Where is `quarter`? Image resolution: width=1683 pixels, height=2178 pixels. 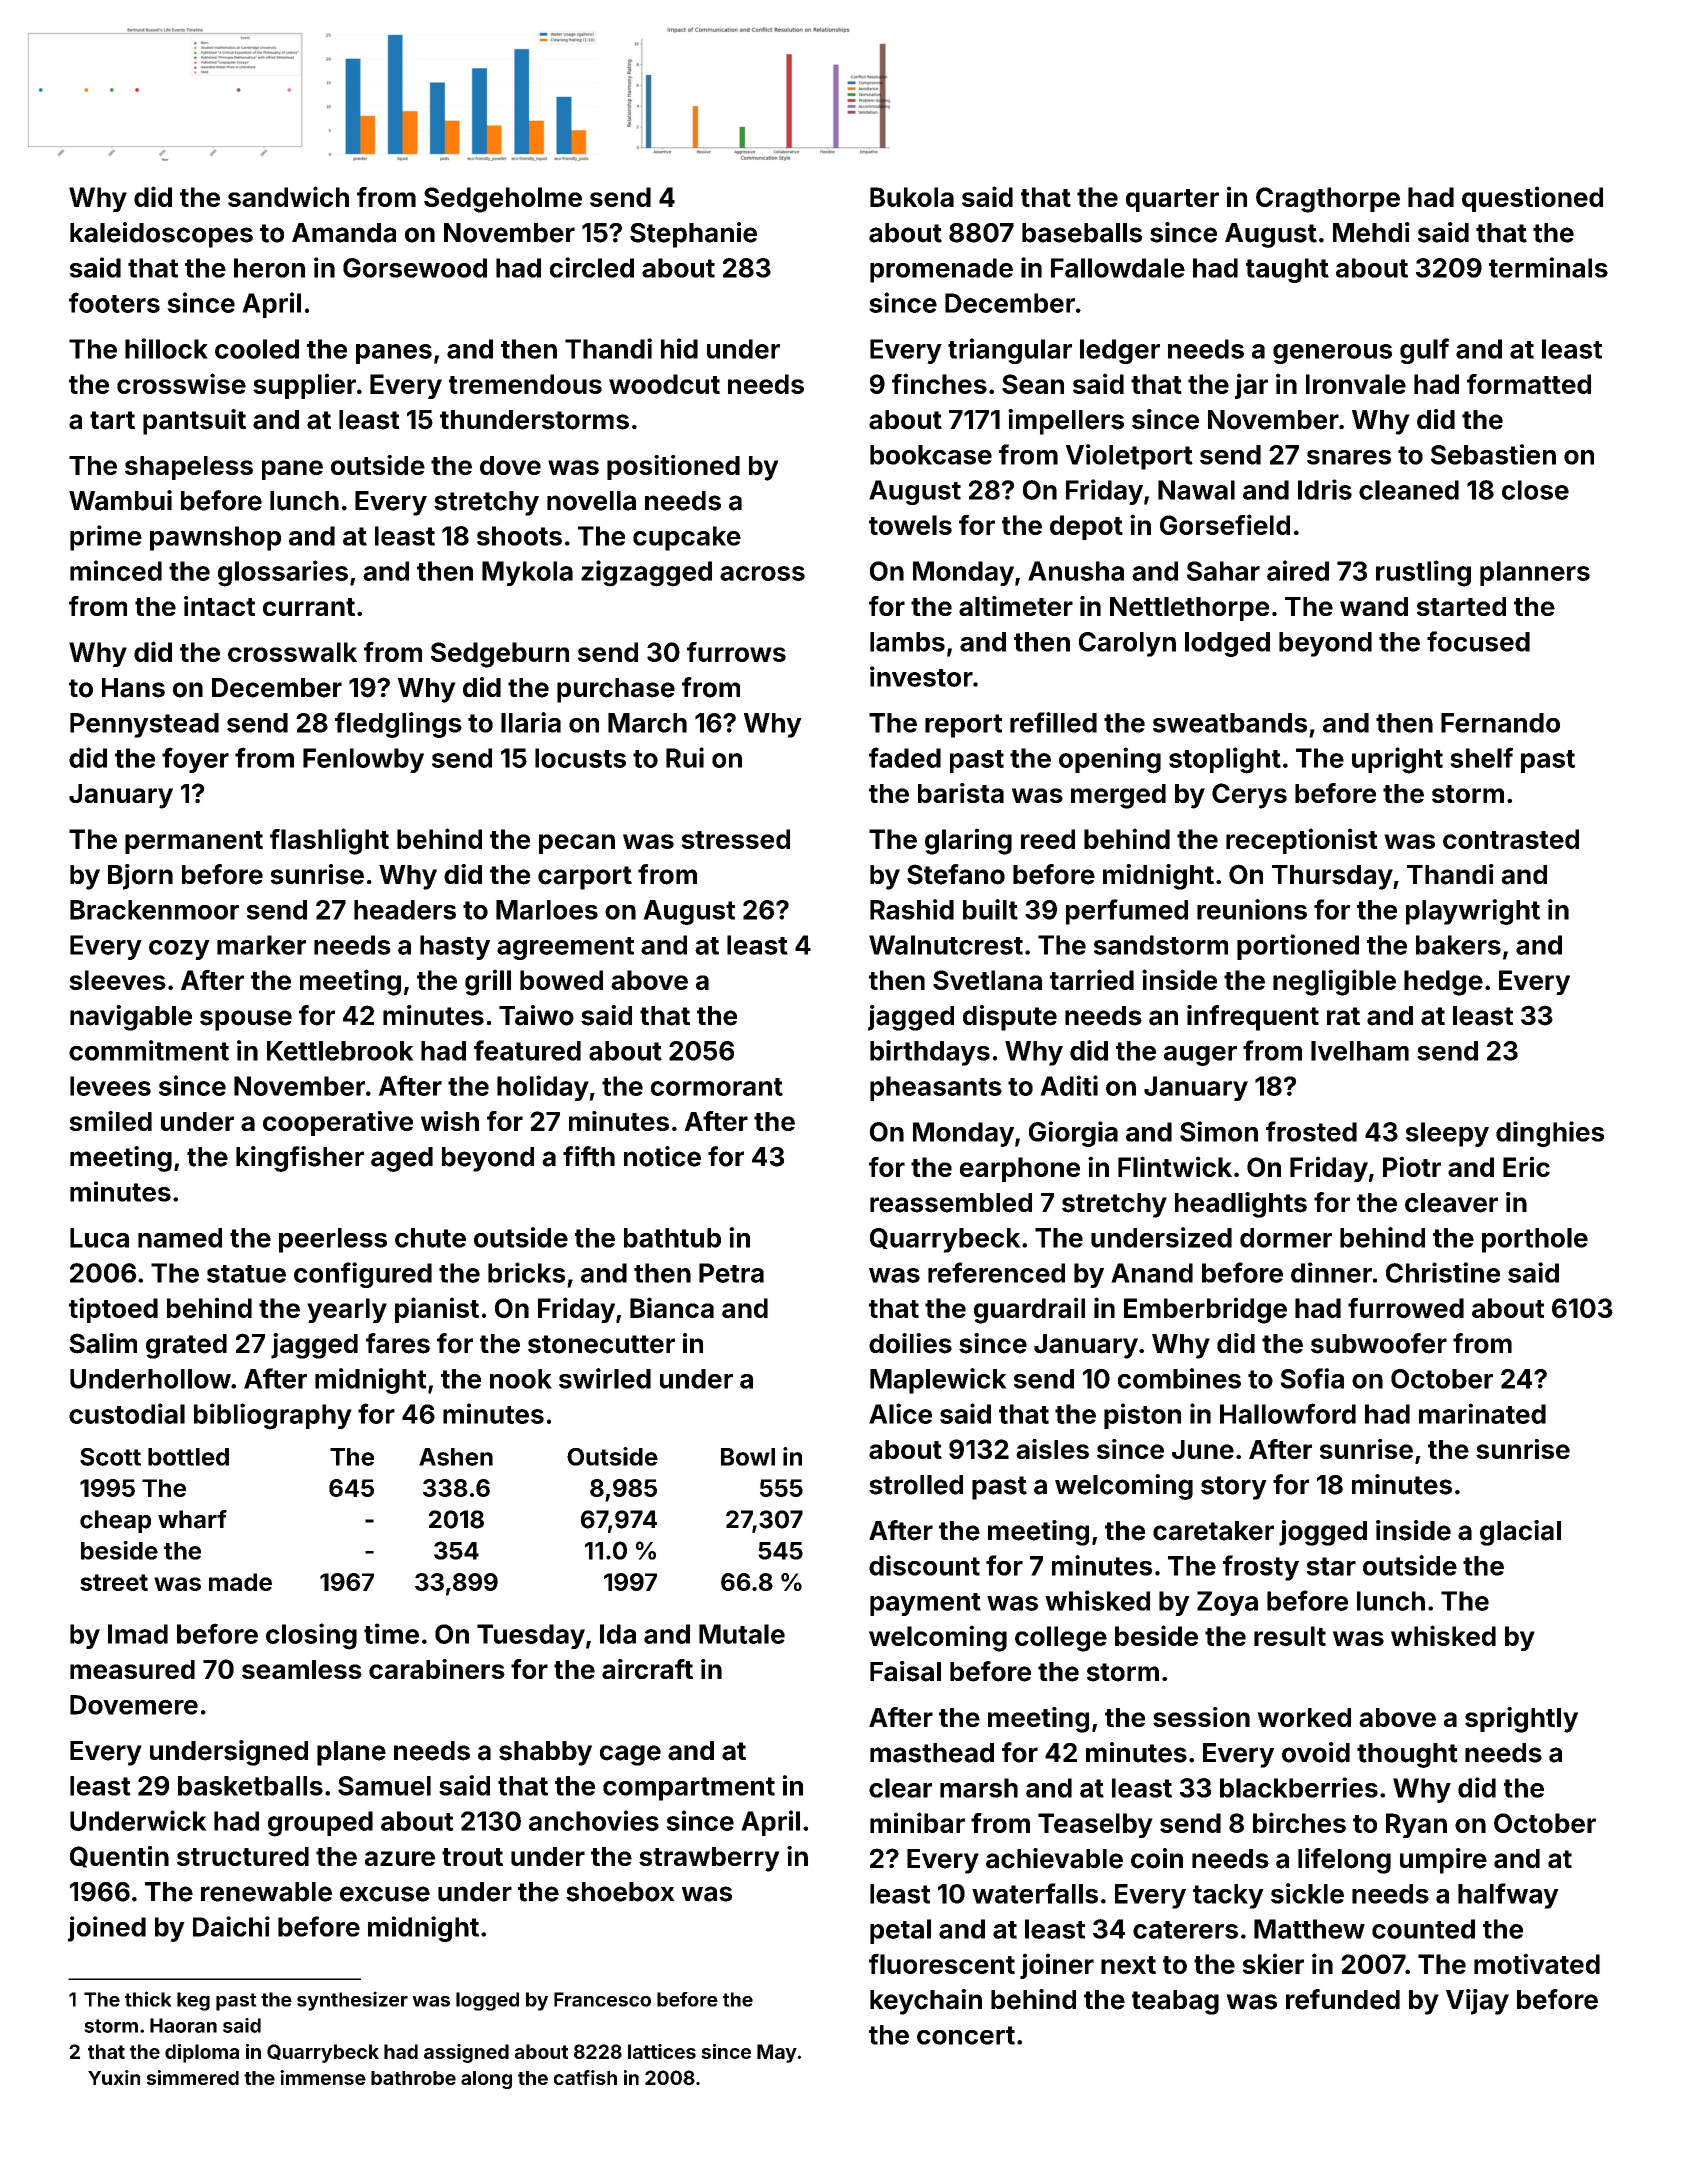 quarter is located at coordinates (1172, 200).
